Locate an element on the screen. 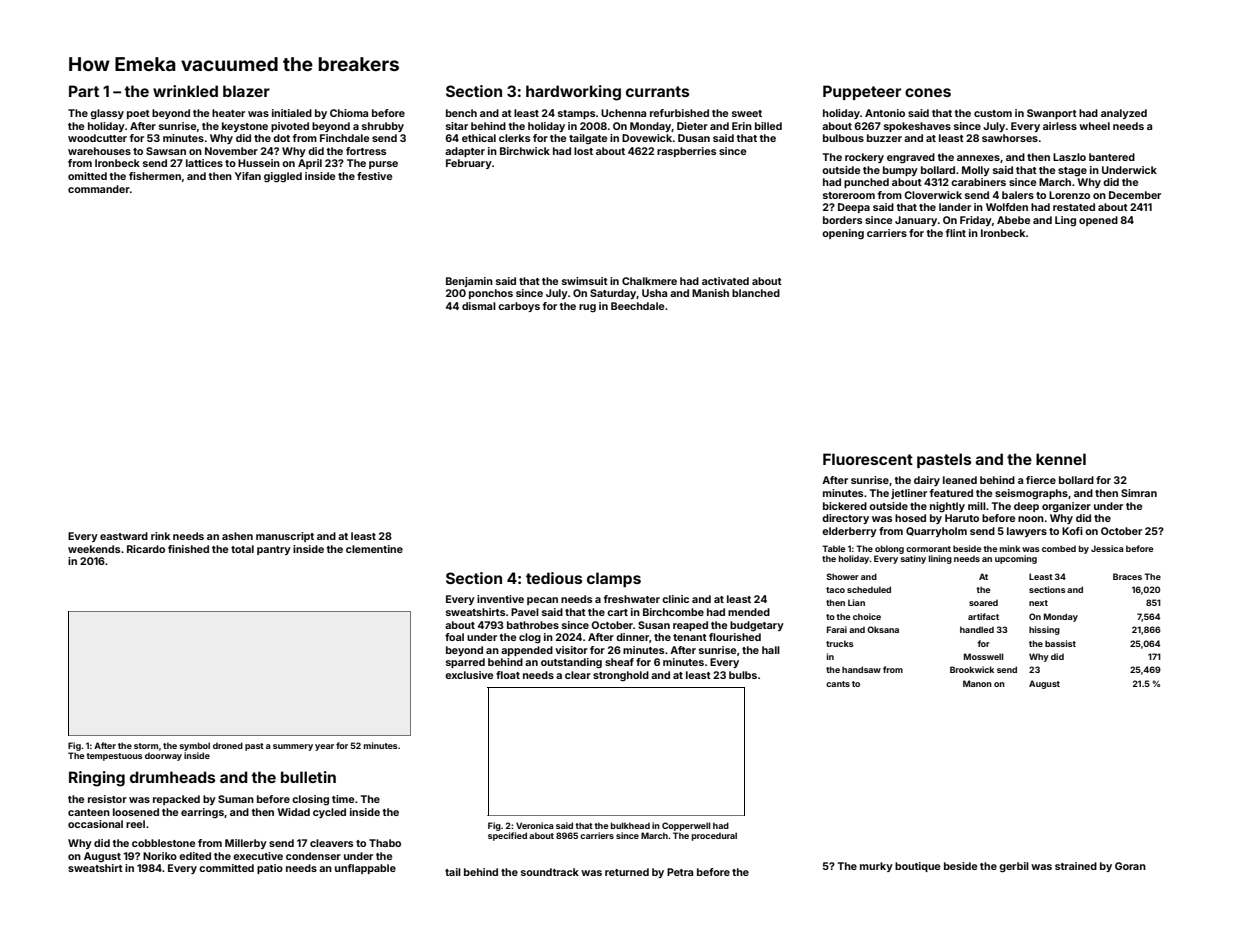 This screenshot has height=952, width=1233. clementine is located at coordinates (374, 549).
